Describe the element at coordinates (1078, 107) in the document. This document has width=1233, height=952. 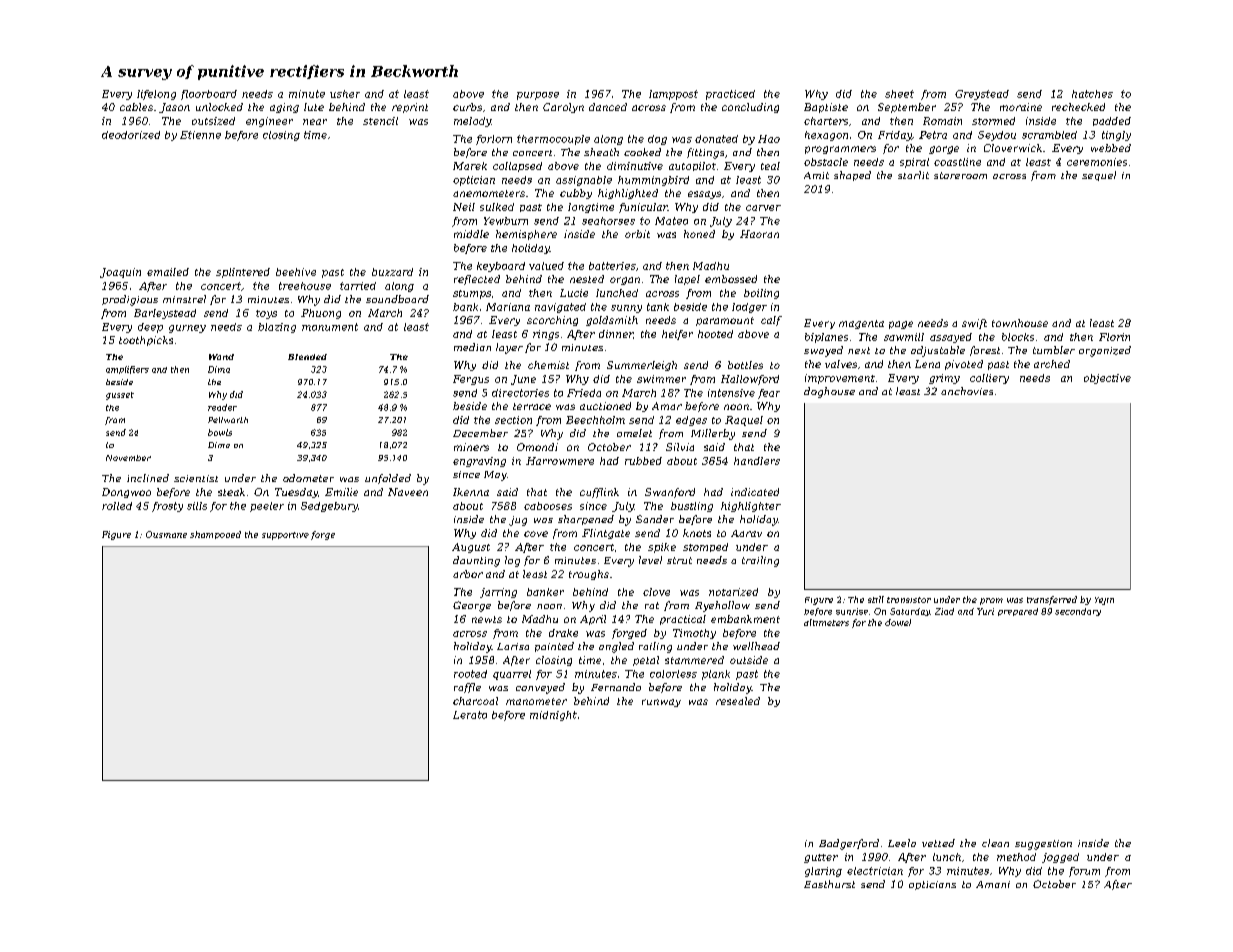
I see `rechecked` at that location.
